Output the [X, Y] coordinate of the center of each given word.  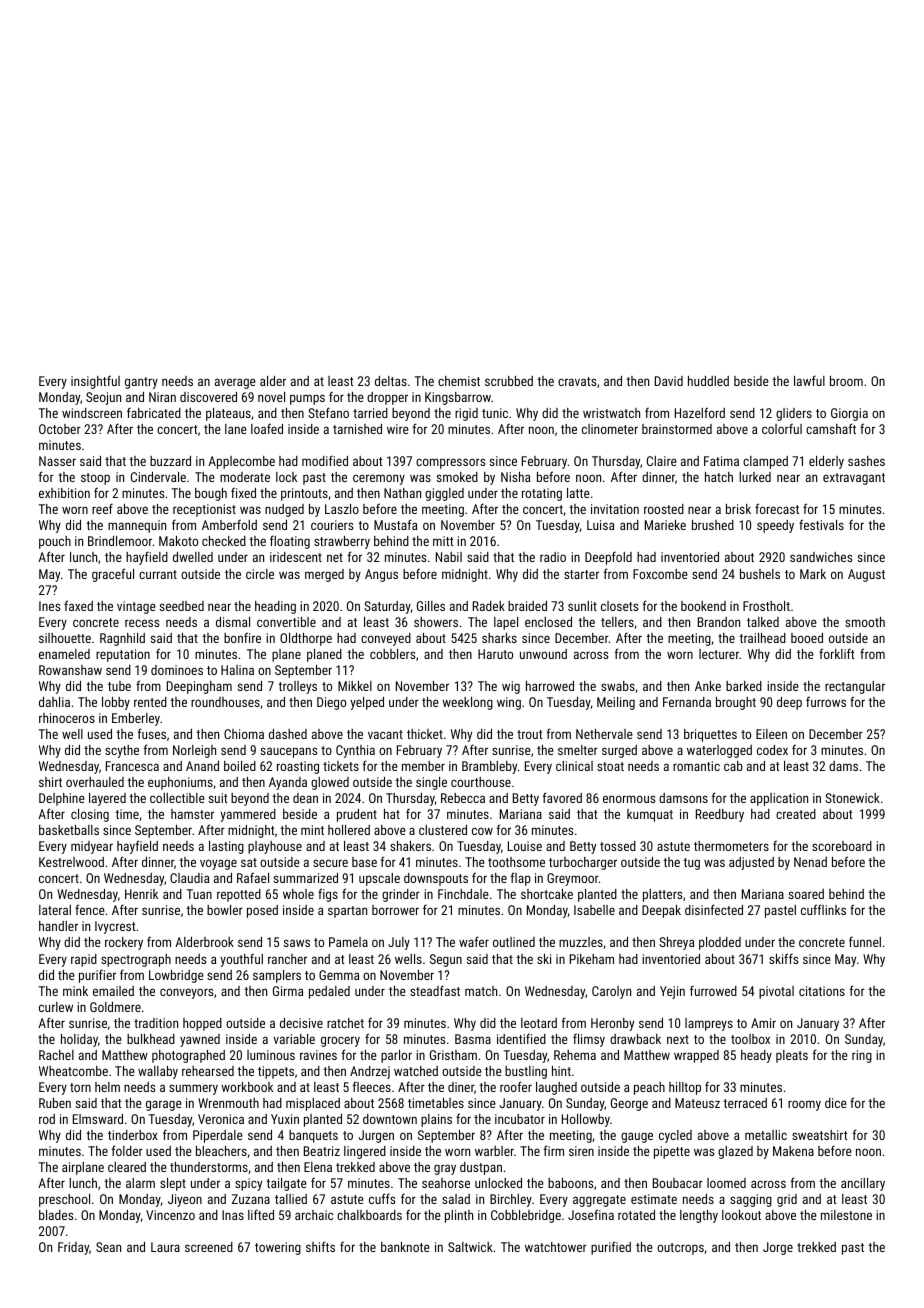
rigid [466, 414]
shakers [410, 846]
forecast [777, 508]
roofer [516, 1086]
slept [173, 1184]
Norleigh [194, 751]
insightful [95, 382]
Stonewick [852, 798]
